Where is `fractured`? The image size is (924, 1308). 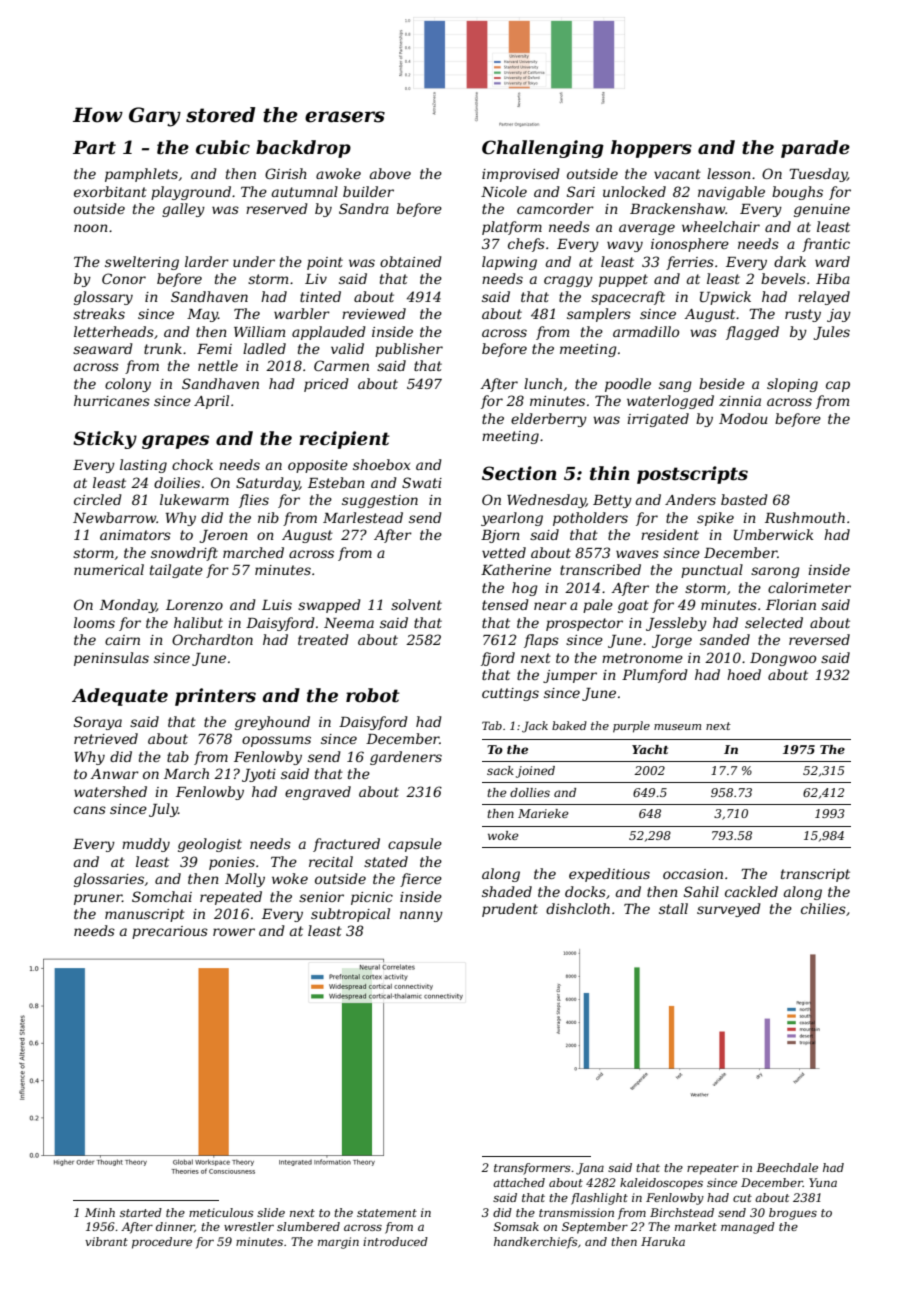
fractured is located at coordinates (346, 845).
